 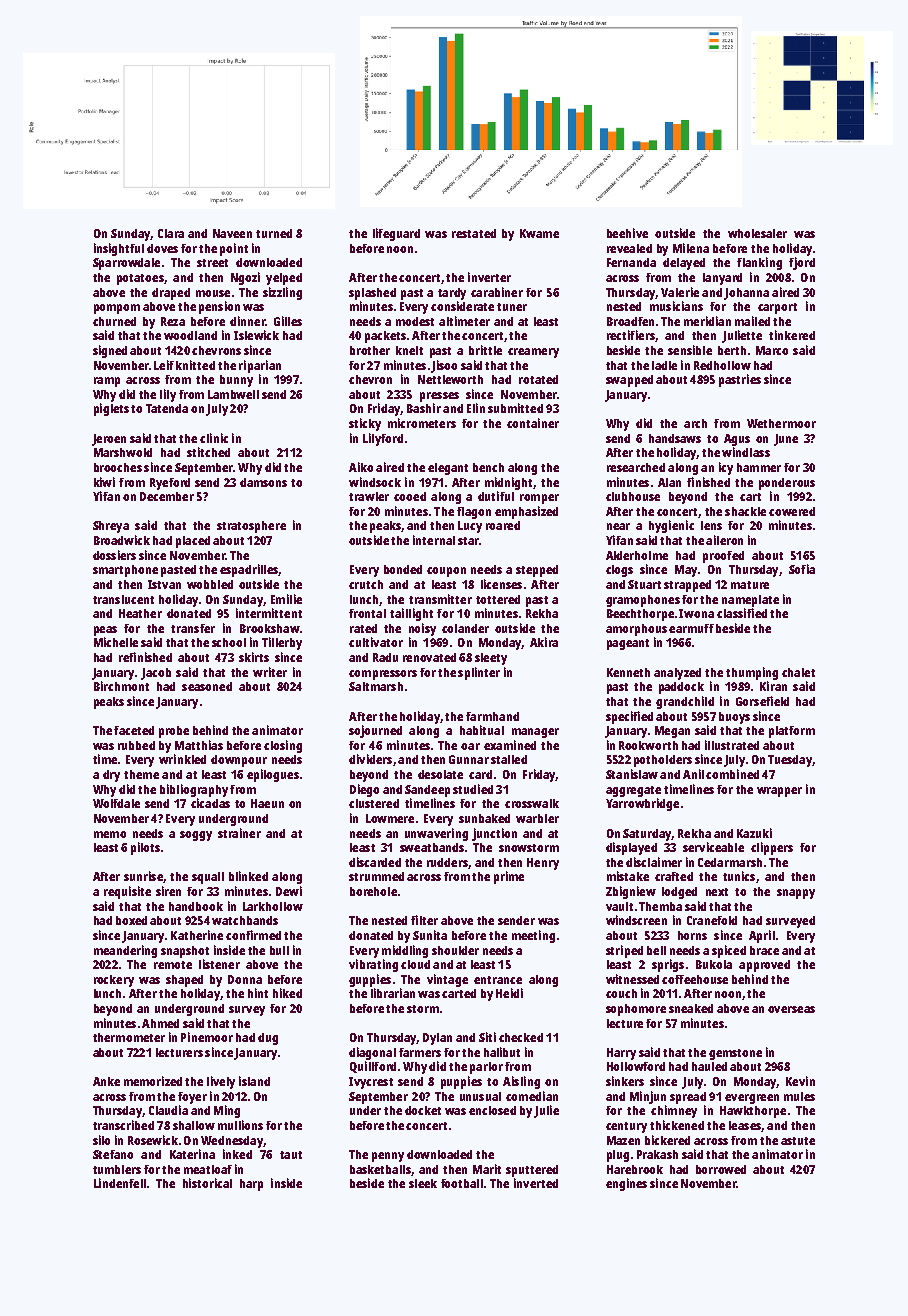 I want to click on colander, so click(x=465, y=628).
